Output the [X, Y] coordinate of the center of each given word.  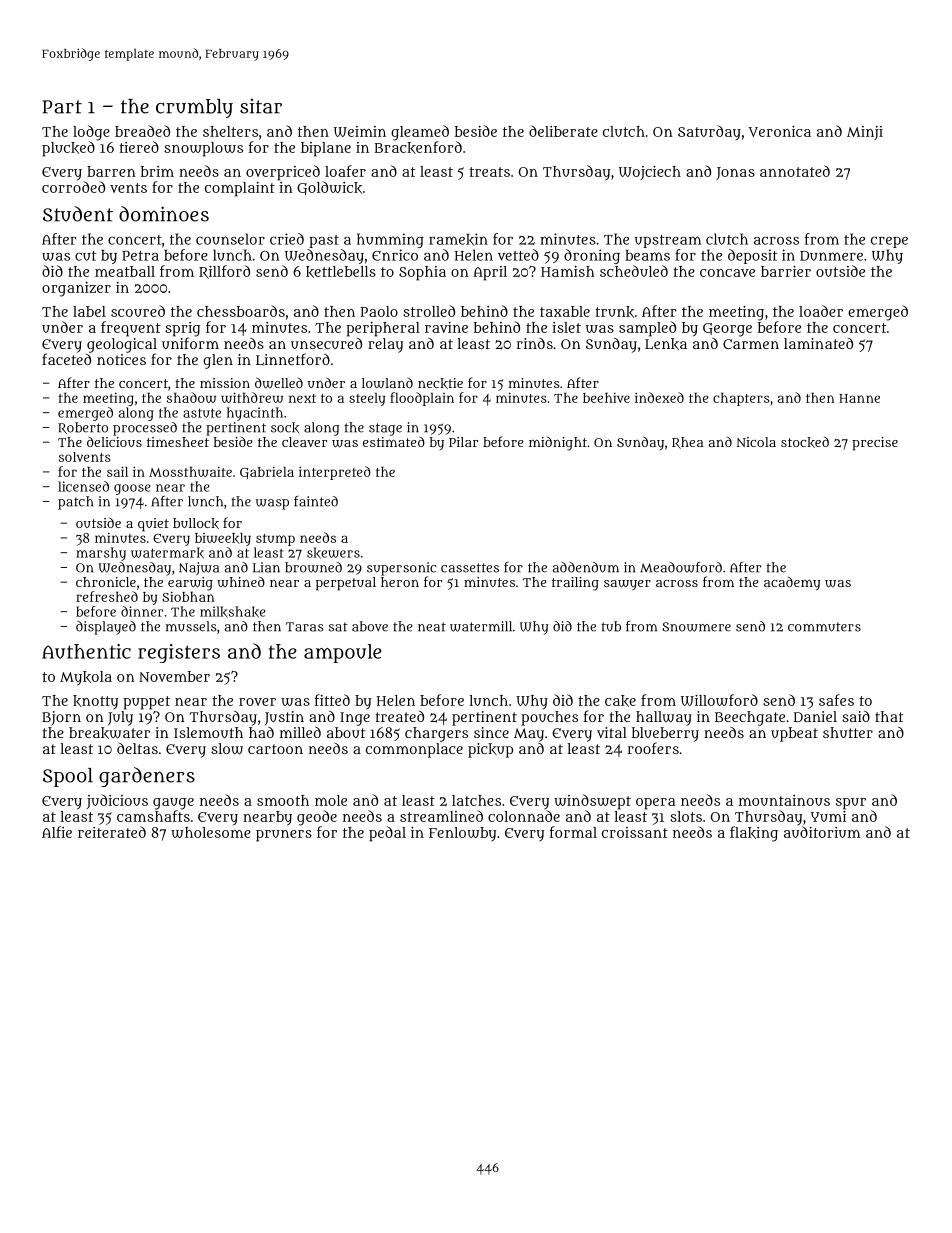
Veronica [780, 131]
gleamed [420, 133]
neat [432, 627]
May [529, 735]
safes [836, 700]
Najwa [199, 569]
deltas [137, 748]
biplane [326, 149]
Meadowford [681, 567]
